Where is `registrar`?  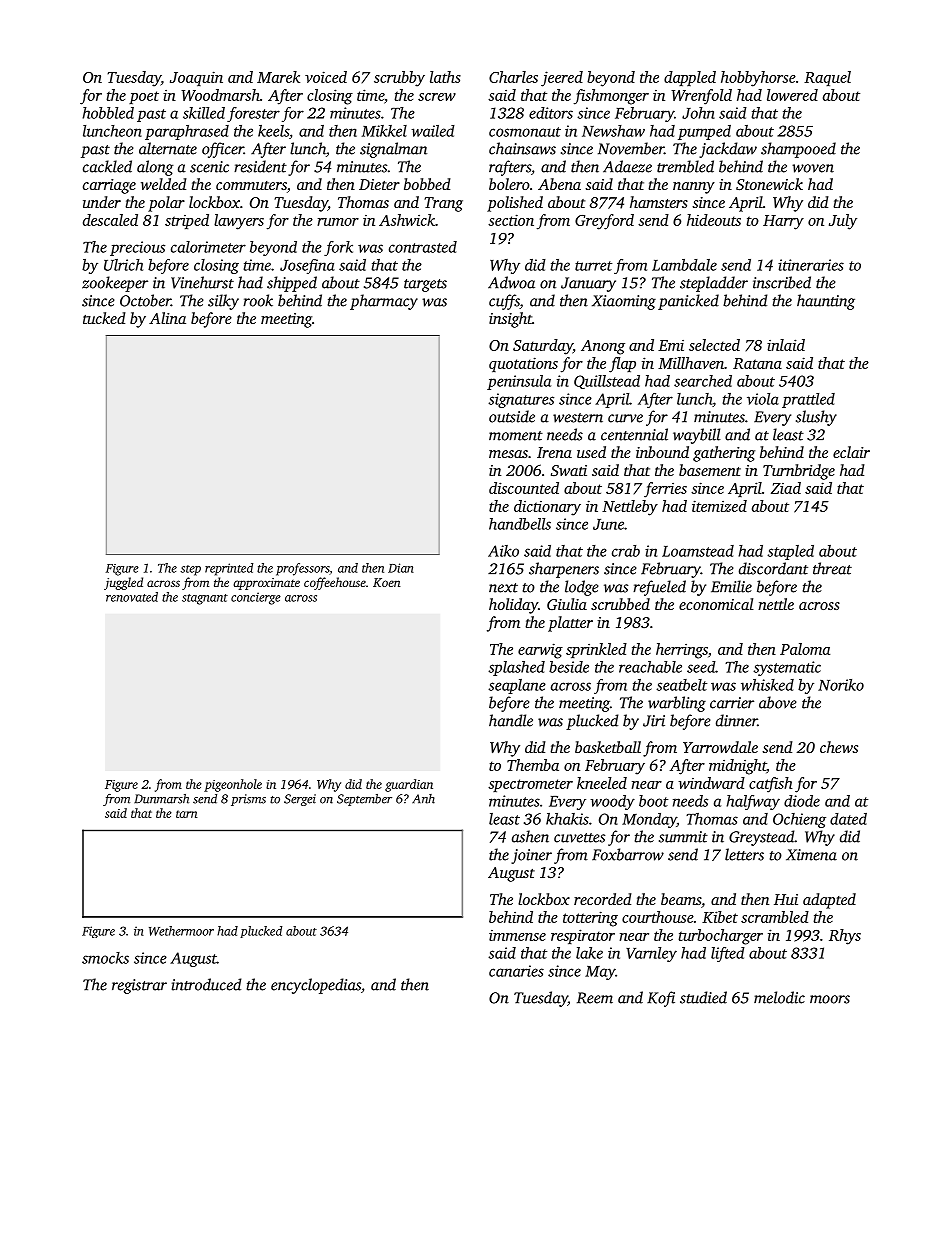
registrar is located at coordinates (139, 986).
